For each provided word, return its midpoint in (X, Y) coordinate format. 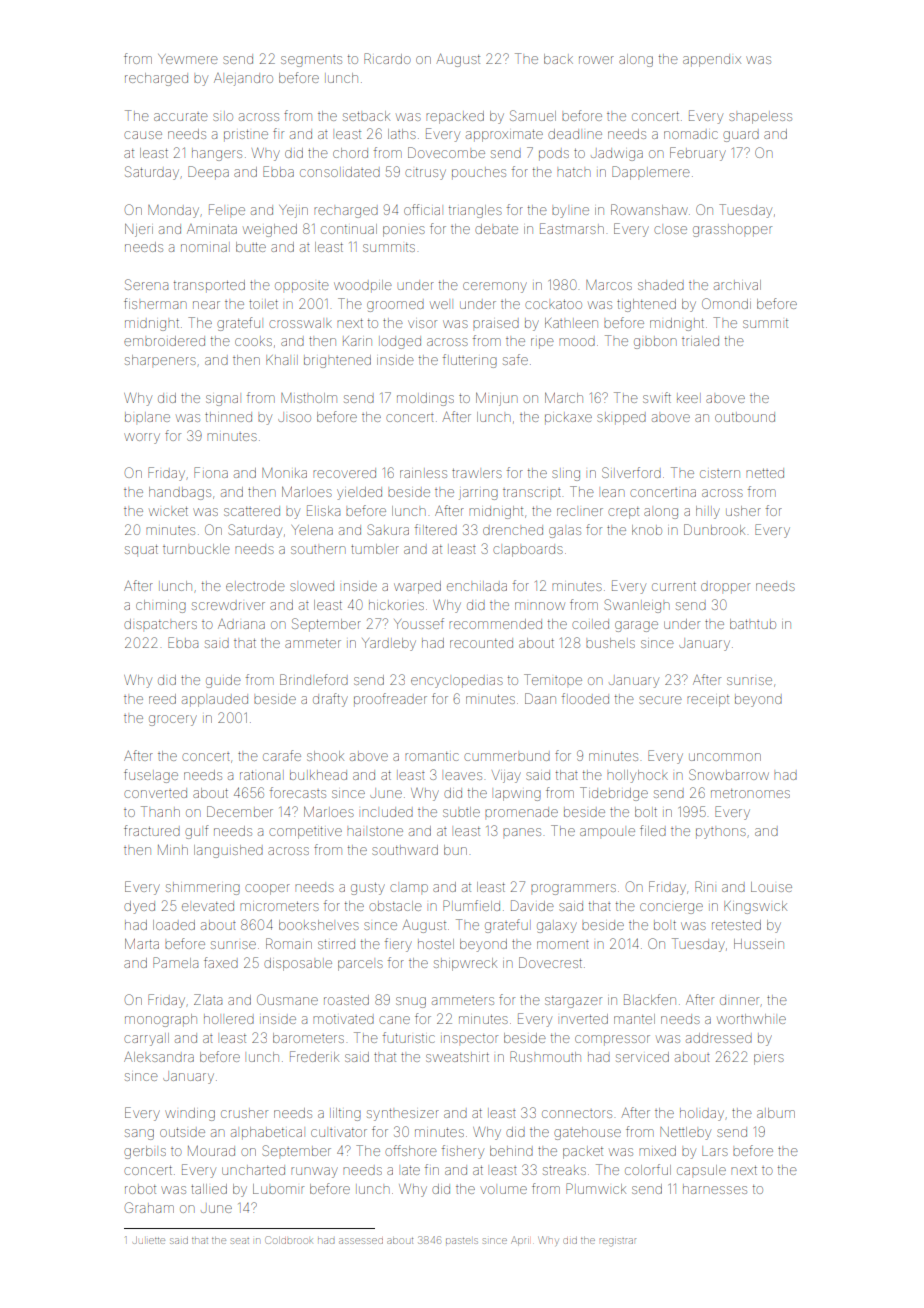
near (206, 305)
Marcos (609, 285)
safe (515, 359)
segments (311, 61)
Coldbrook (288, 1240)
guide (223, 681)
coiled (590, 624)
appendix (712, 60)
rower (596, 60)
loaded (174, 925)
